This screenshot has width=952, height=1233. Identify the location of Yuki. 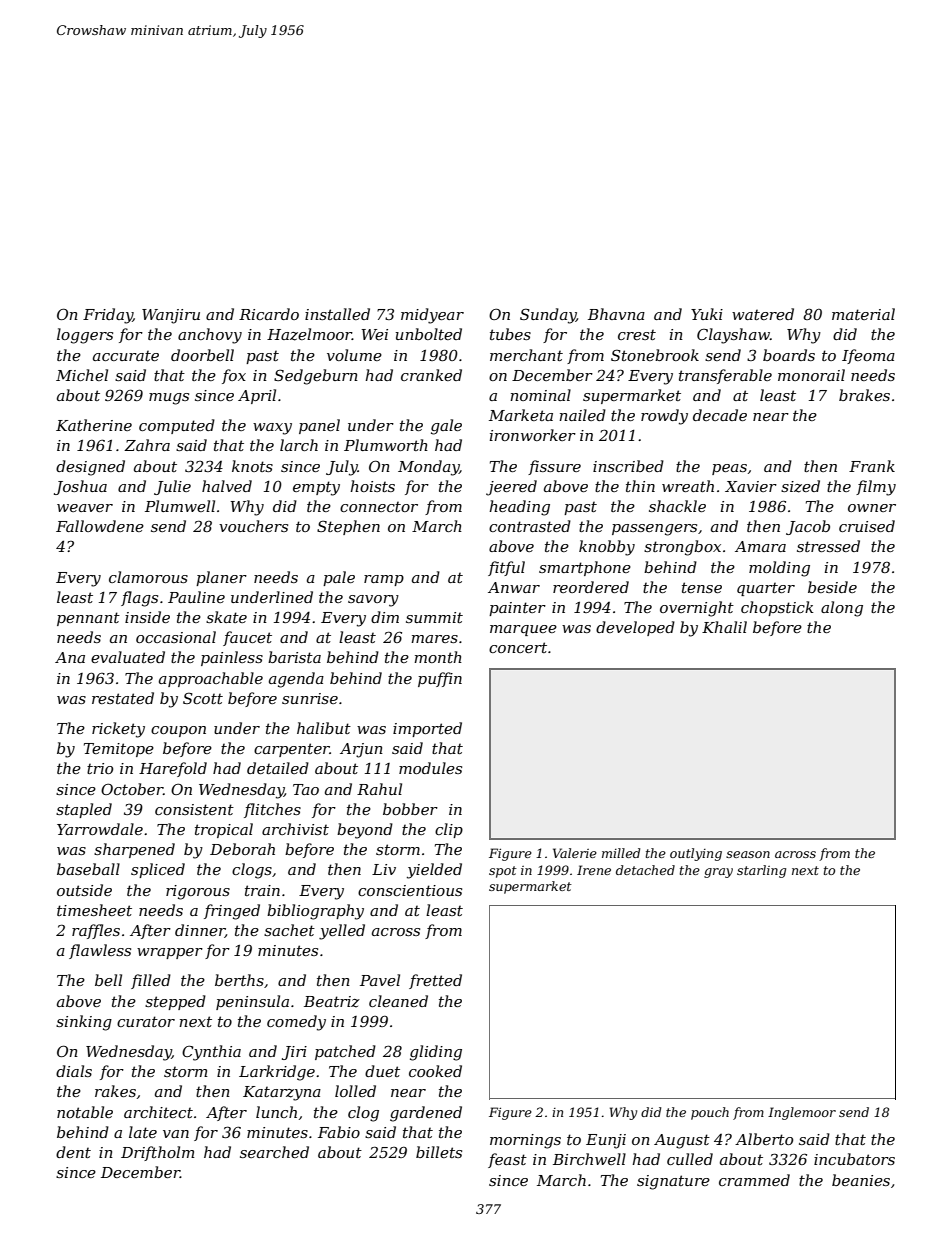
(707, 314).
